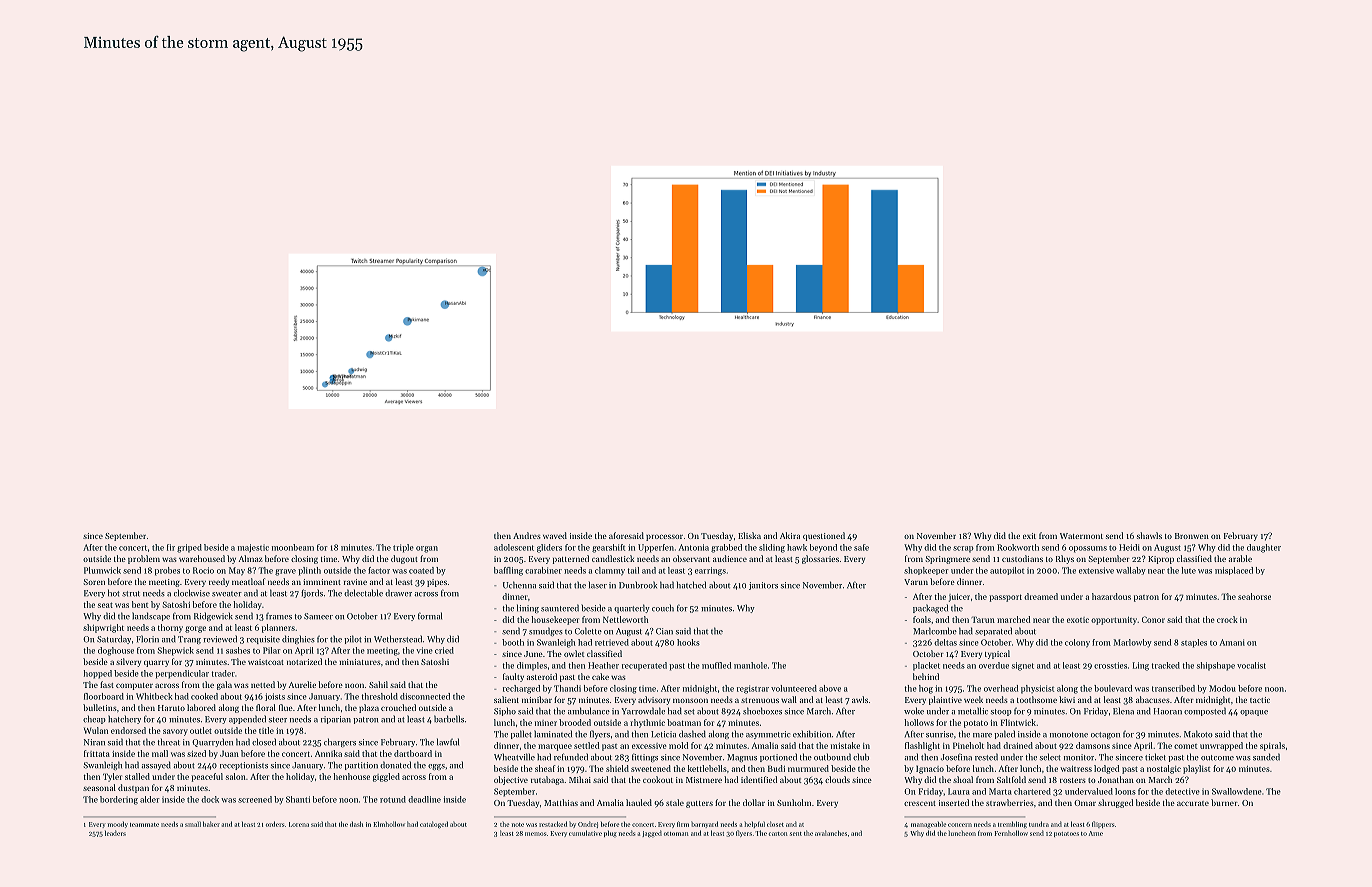 The width and height of the screenshot is (1372, 887). I want to click on assayed, so click(156, 765).
